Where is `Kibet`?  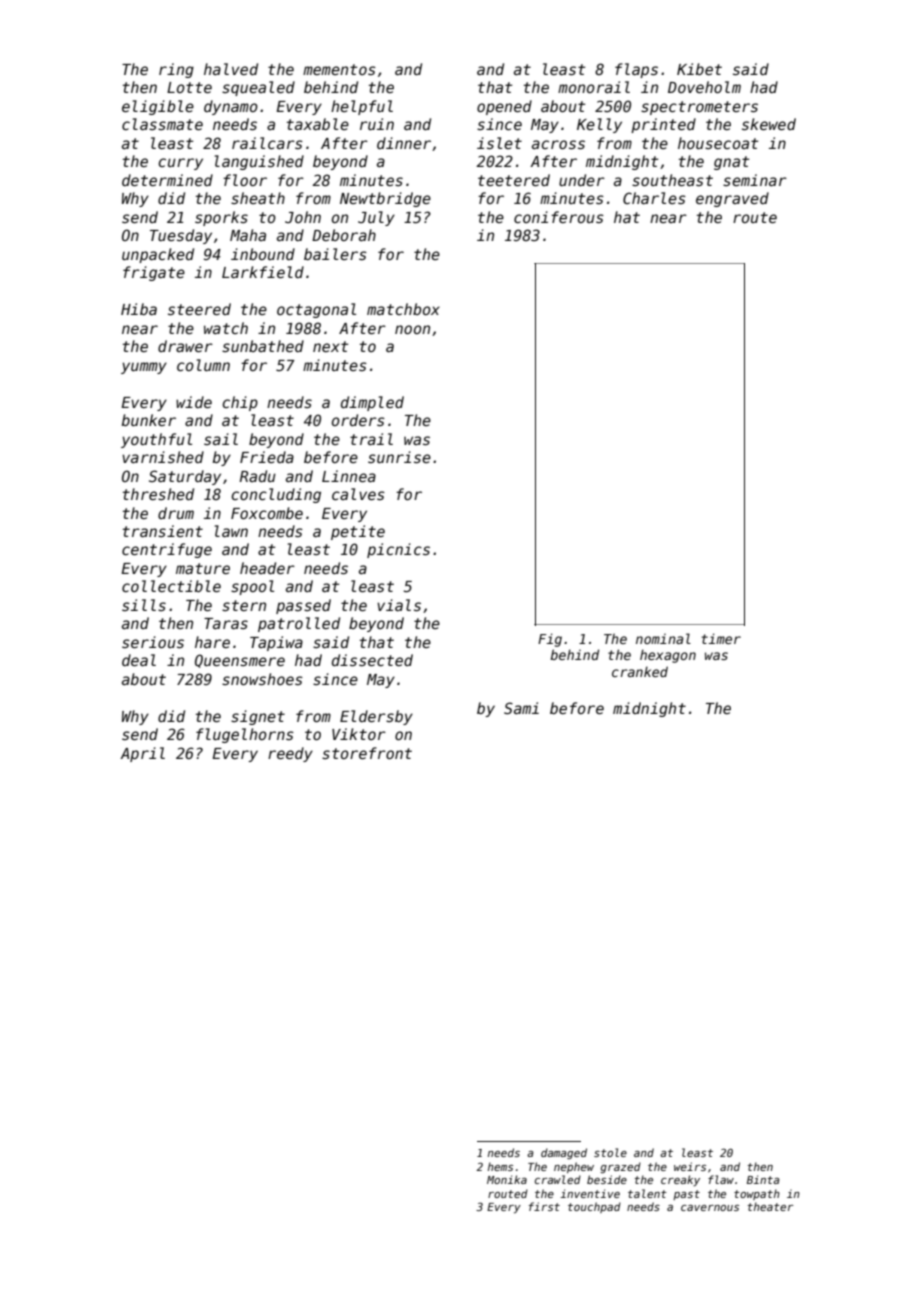
Kibet is located at coordinates (699, 69).
